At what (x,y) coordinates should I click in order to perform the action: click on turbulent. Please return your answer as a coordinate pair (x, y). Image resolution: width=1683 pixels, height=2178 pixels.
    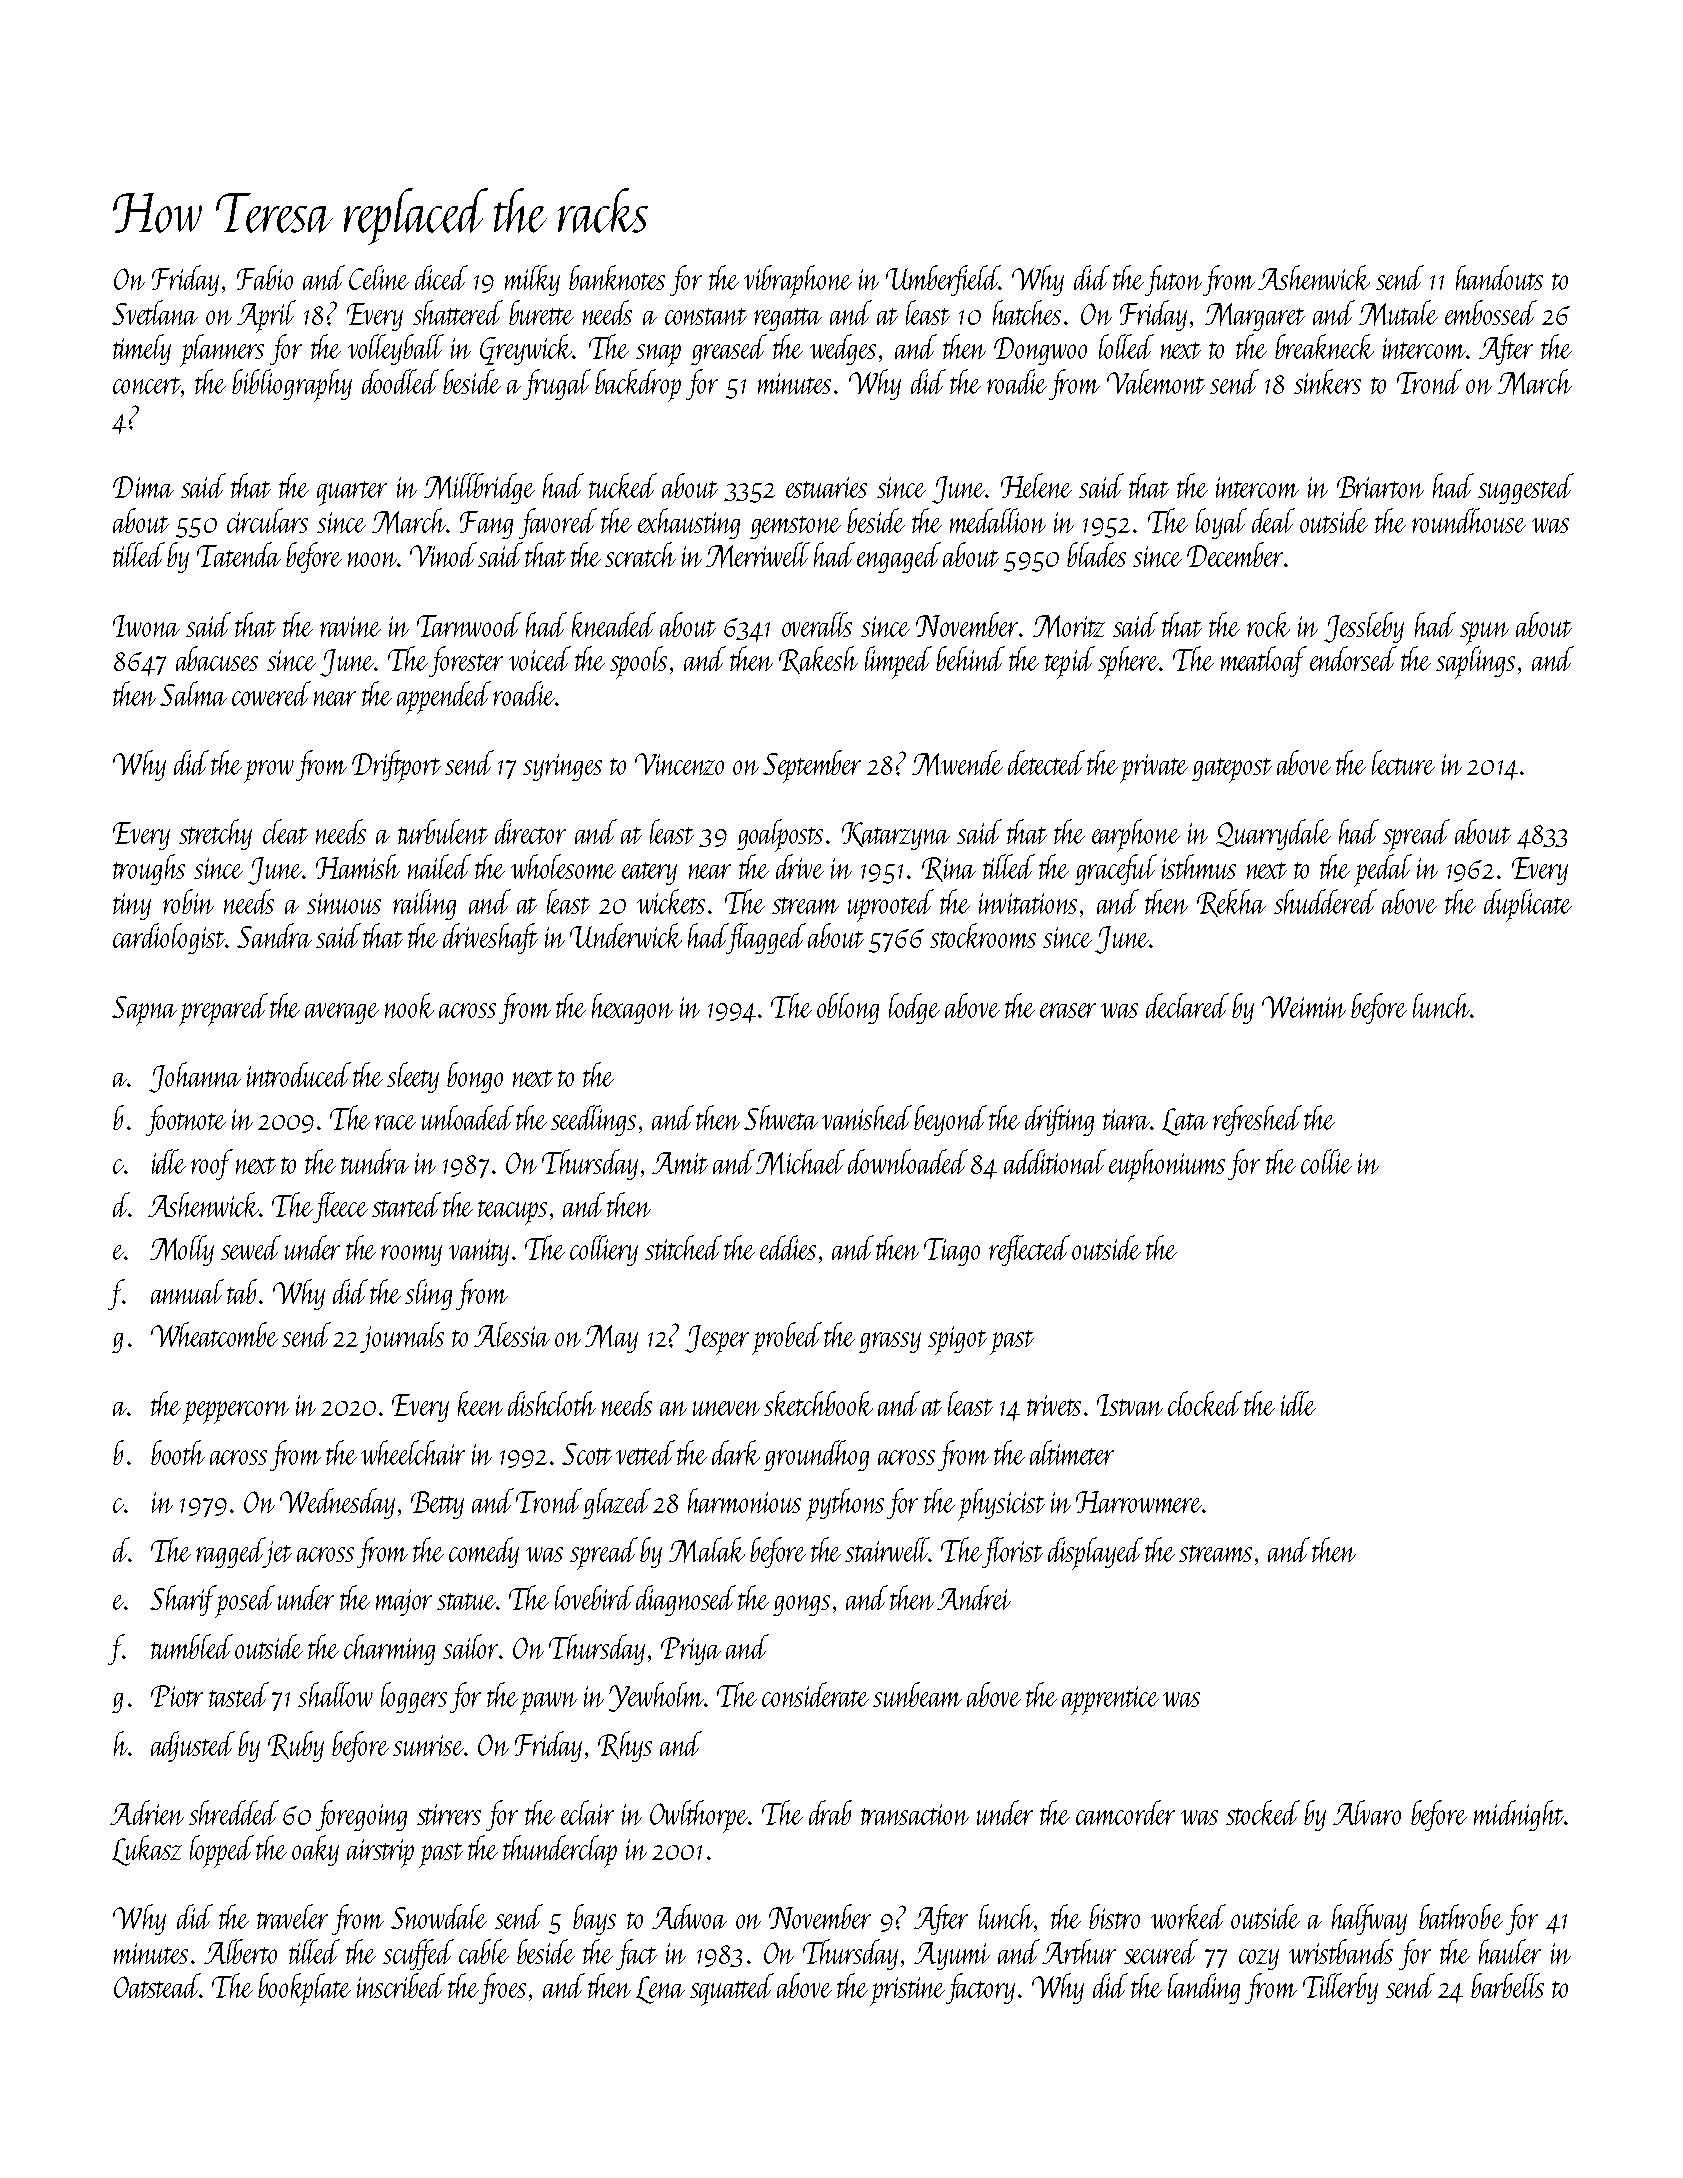
    Looking at the image, I should click on (443, 831).
